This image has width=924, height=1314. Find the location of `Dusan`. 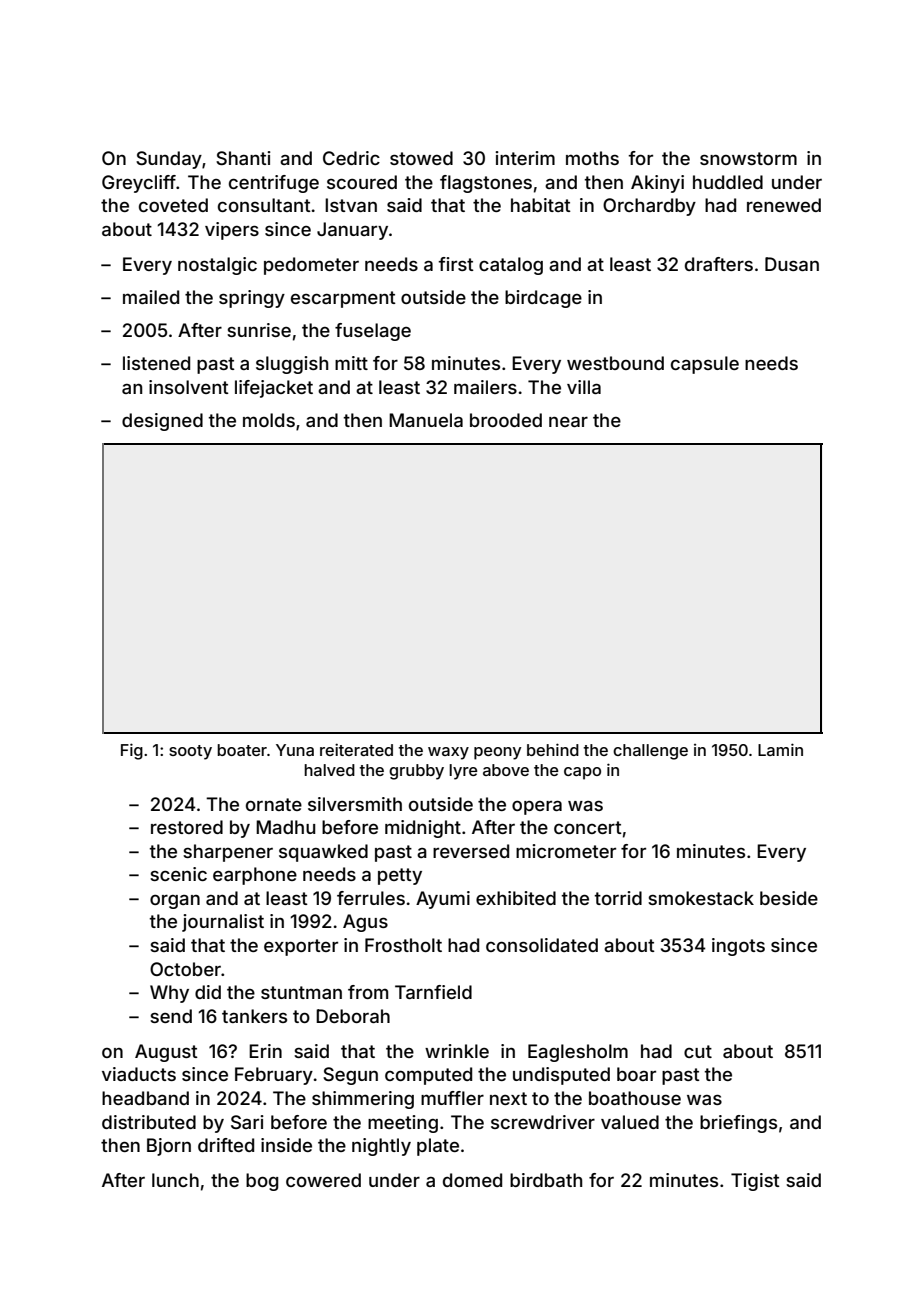

Dusan is located at coordinates (792, 264).
